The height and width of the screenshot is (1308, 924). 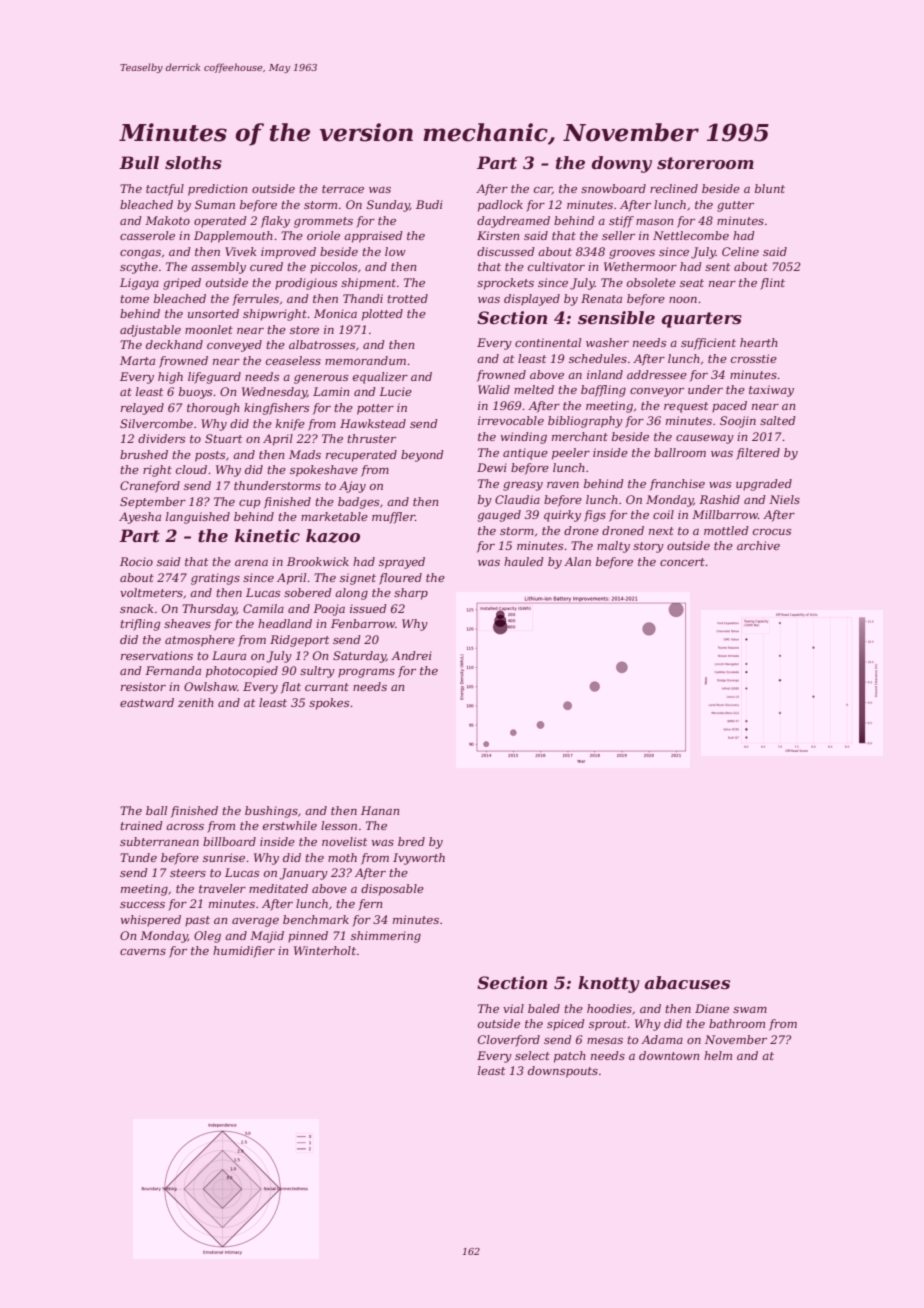 What do you see at coordinates (143, 952) in the screenshot?
I see `caverns` at bounding box center [143, 952].
